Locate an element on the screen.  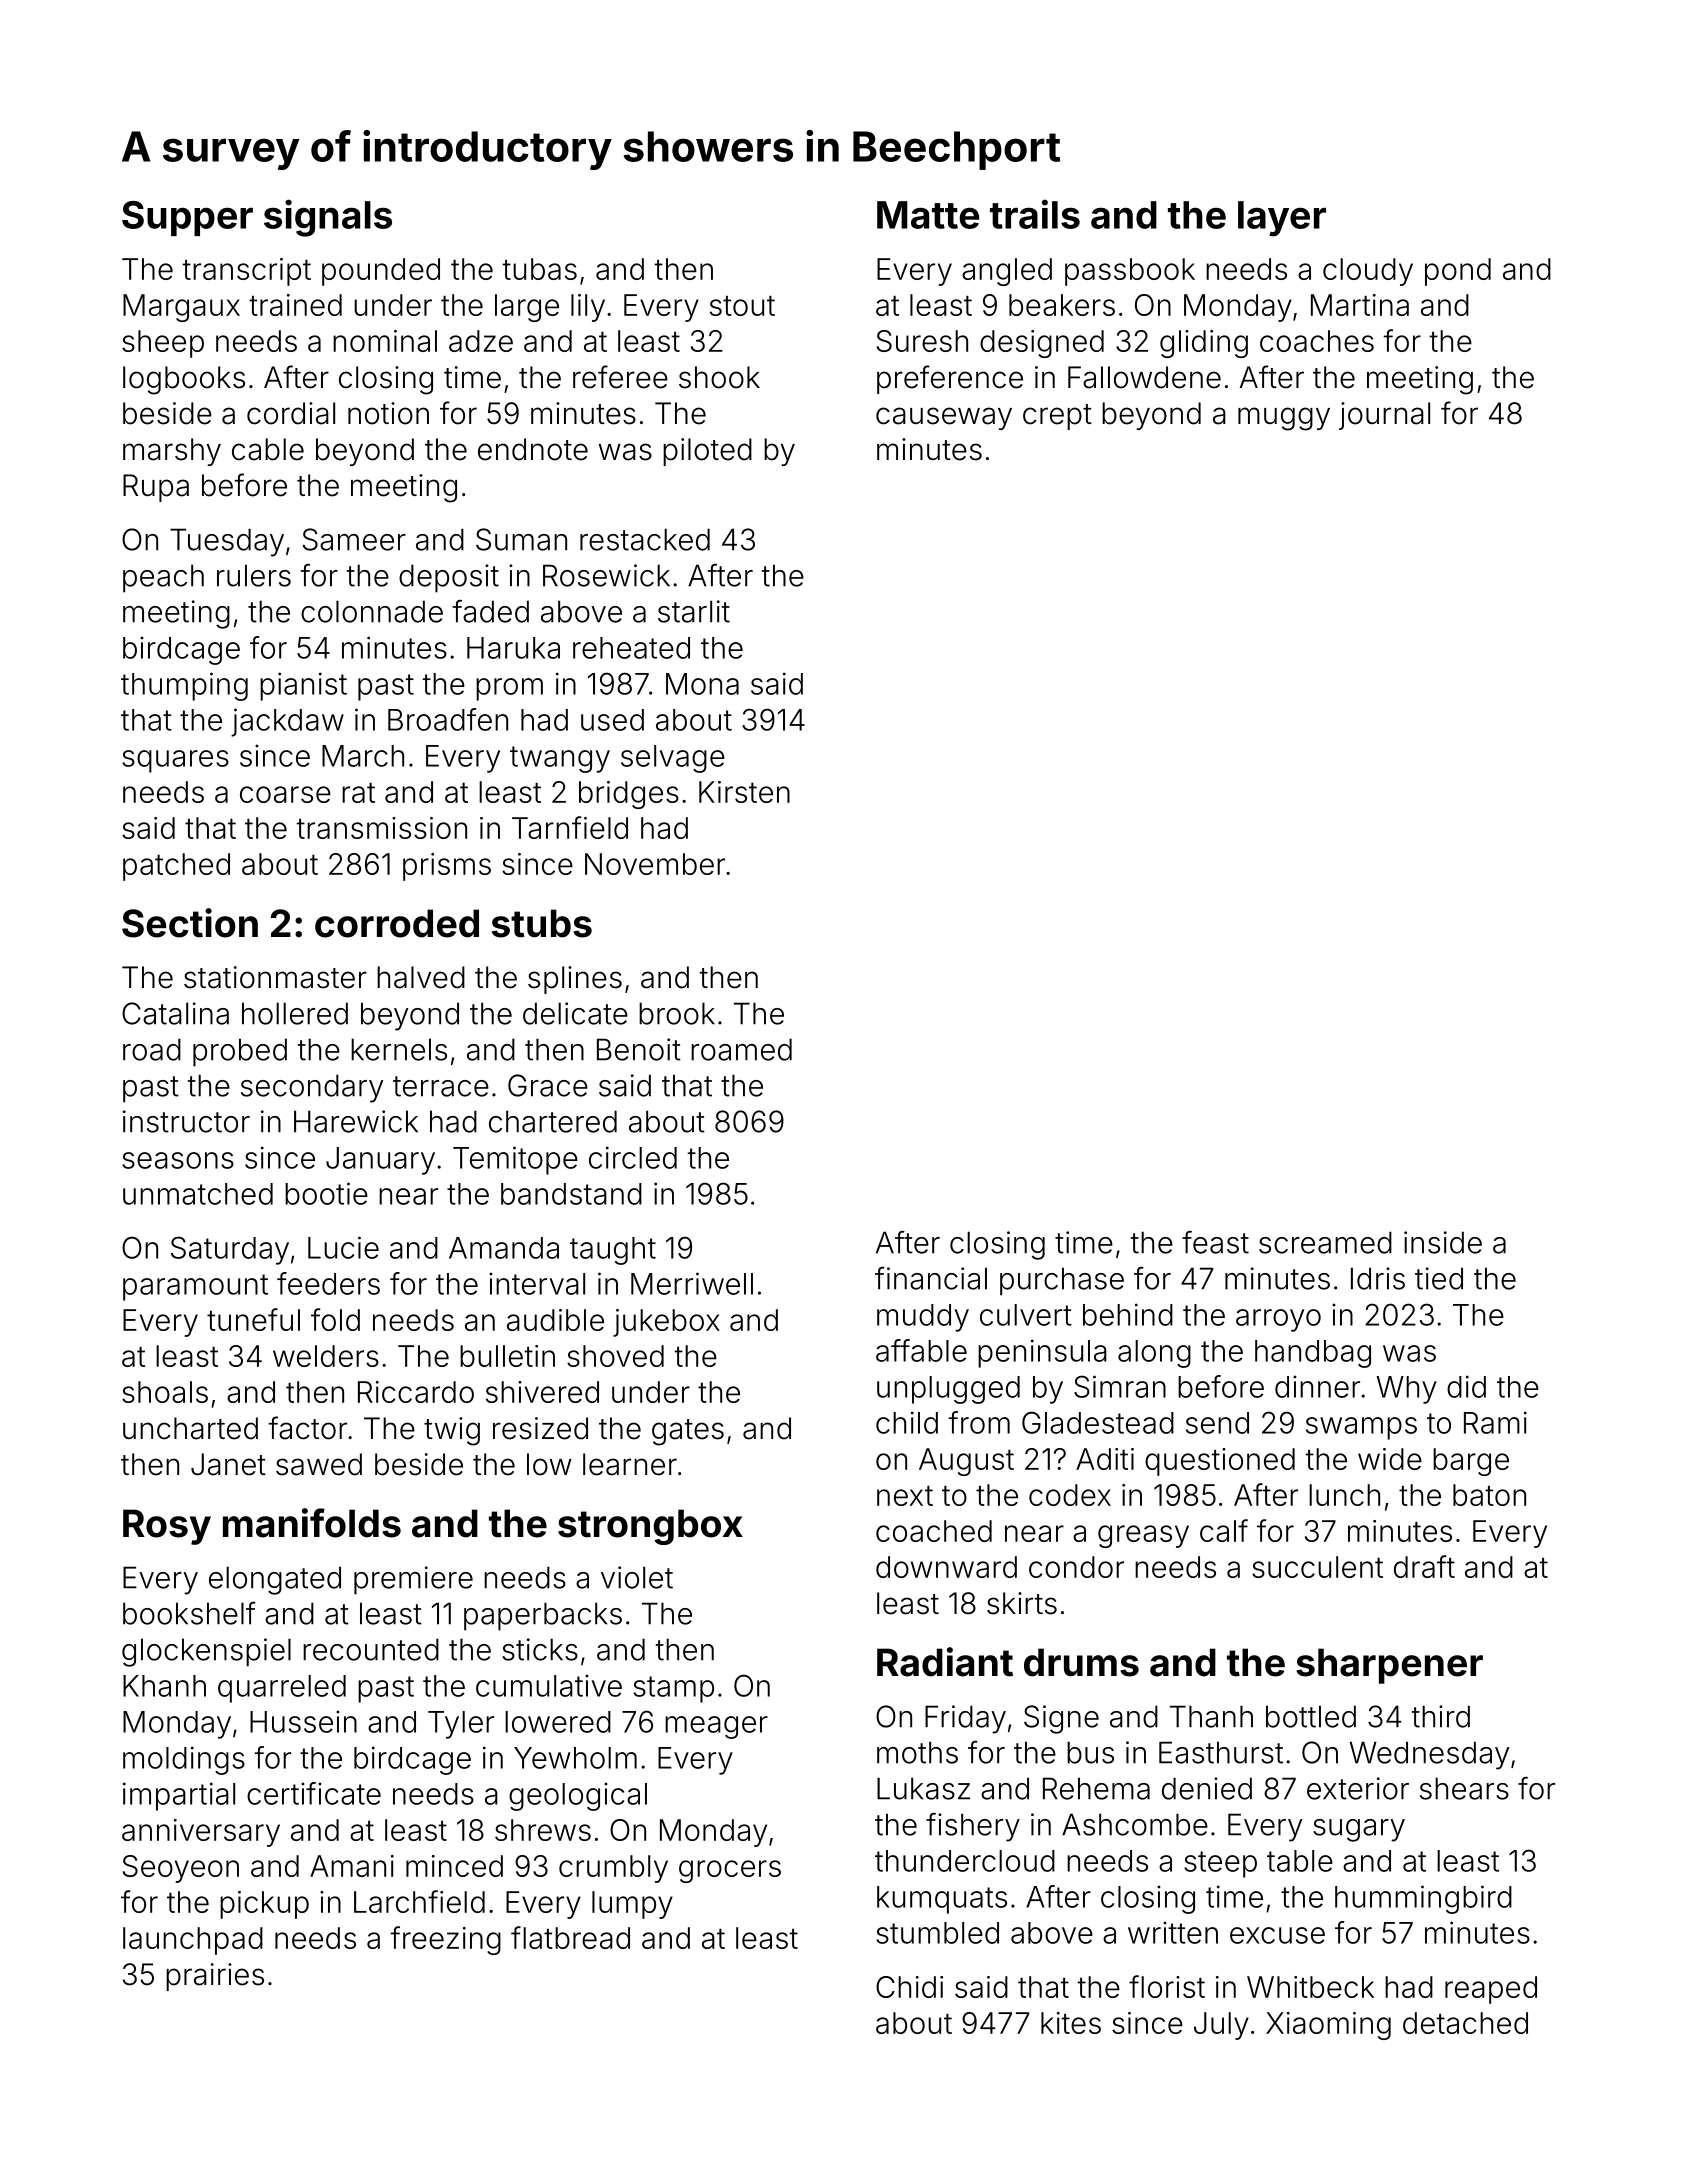
muggy is located at coordinates (1284, 419).
